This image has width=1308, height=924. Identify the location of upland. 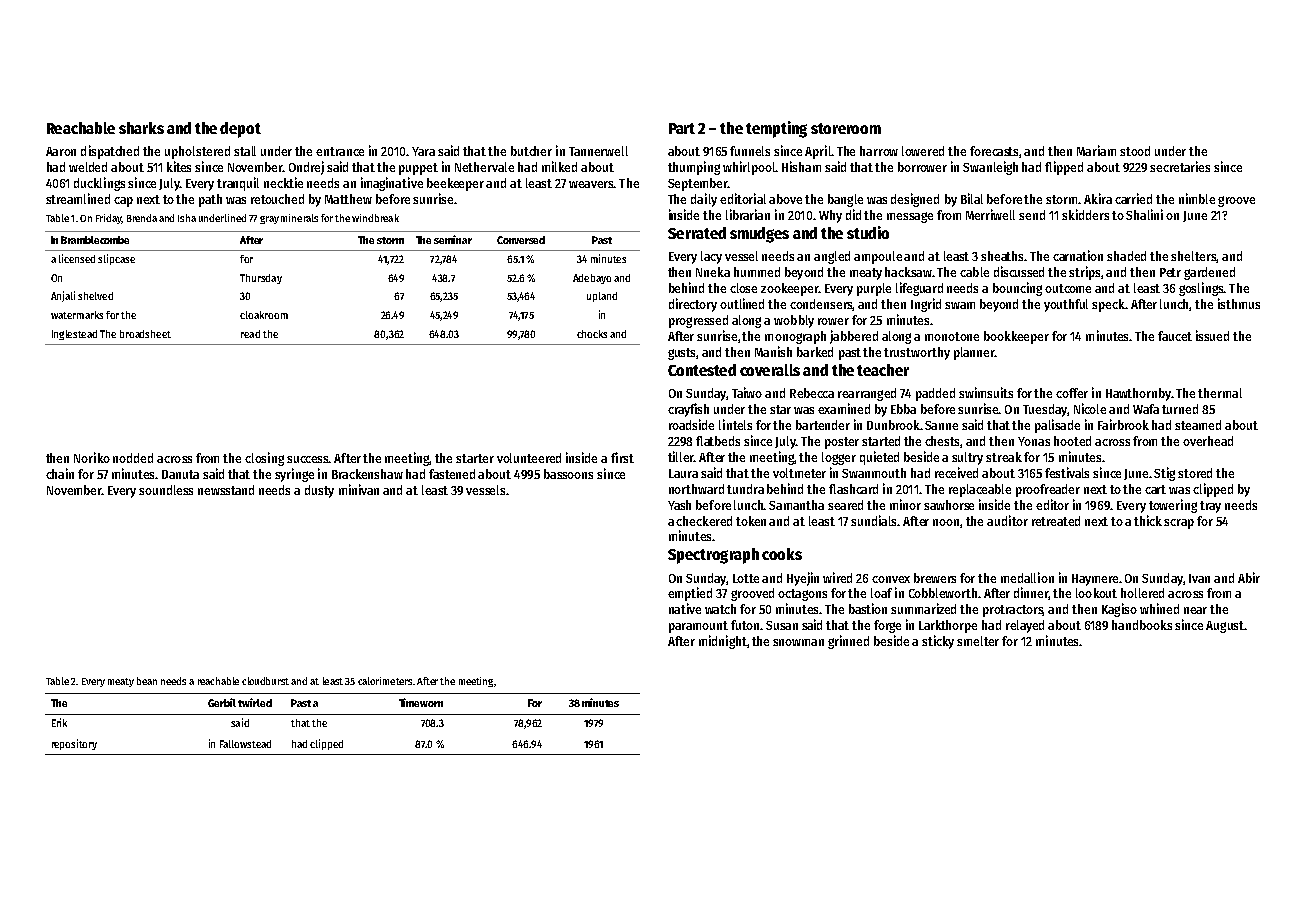
(602, 297).
